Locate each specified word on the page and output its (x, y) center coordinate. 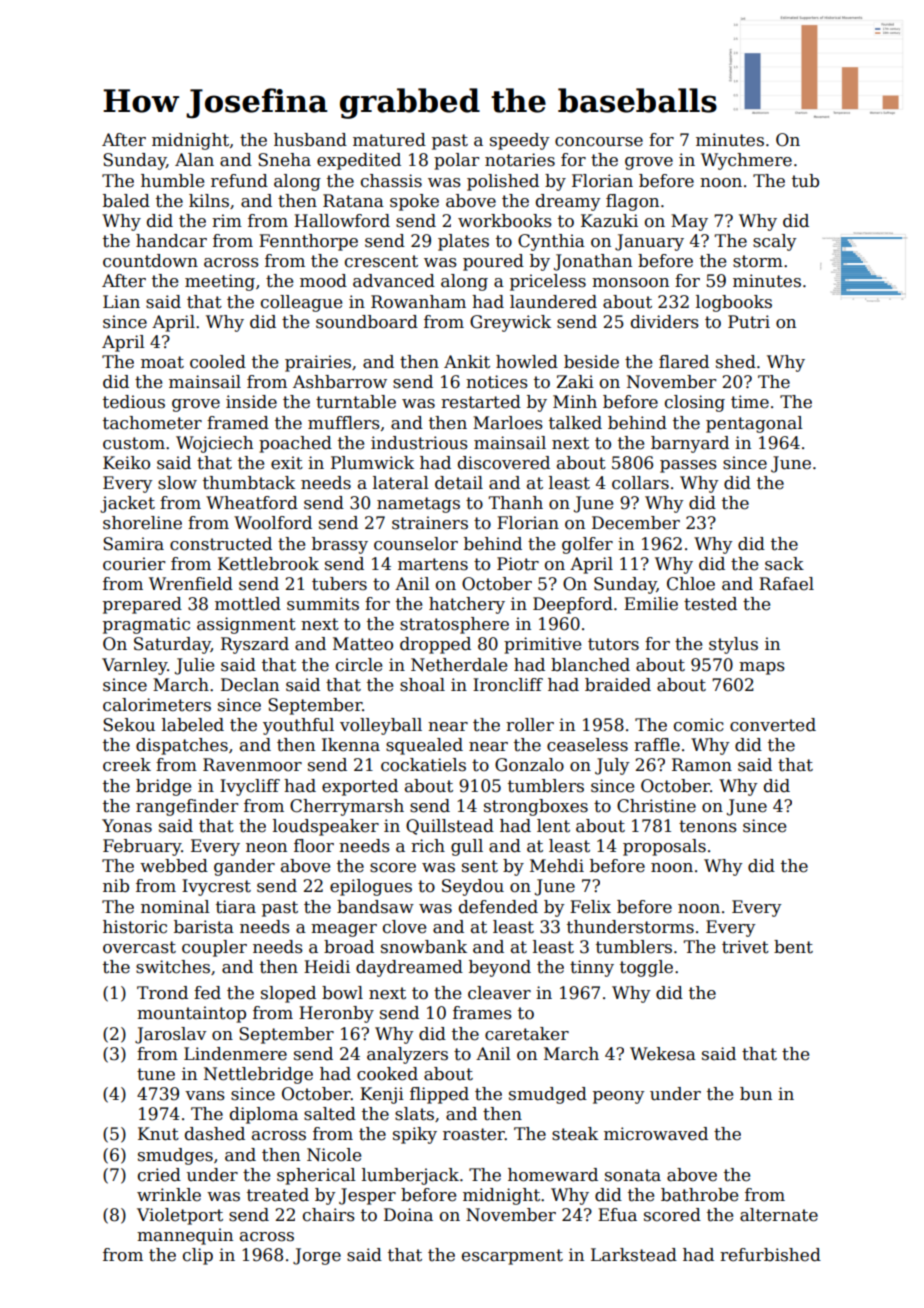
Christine (656, 806)
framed (238, 423)
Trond (162, 993)
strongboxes (536, 807)
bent (793, 947)
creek (127, 765)
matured (389, 140)
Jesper (367, 1196)
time (750, 402)
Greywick (510, 323)
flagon (632, 202)
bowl (342, 993)
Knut (158, 1134)
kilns (209, 201)
